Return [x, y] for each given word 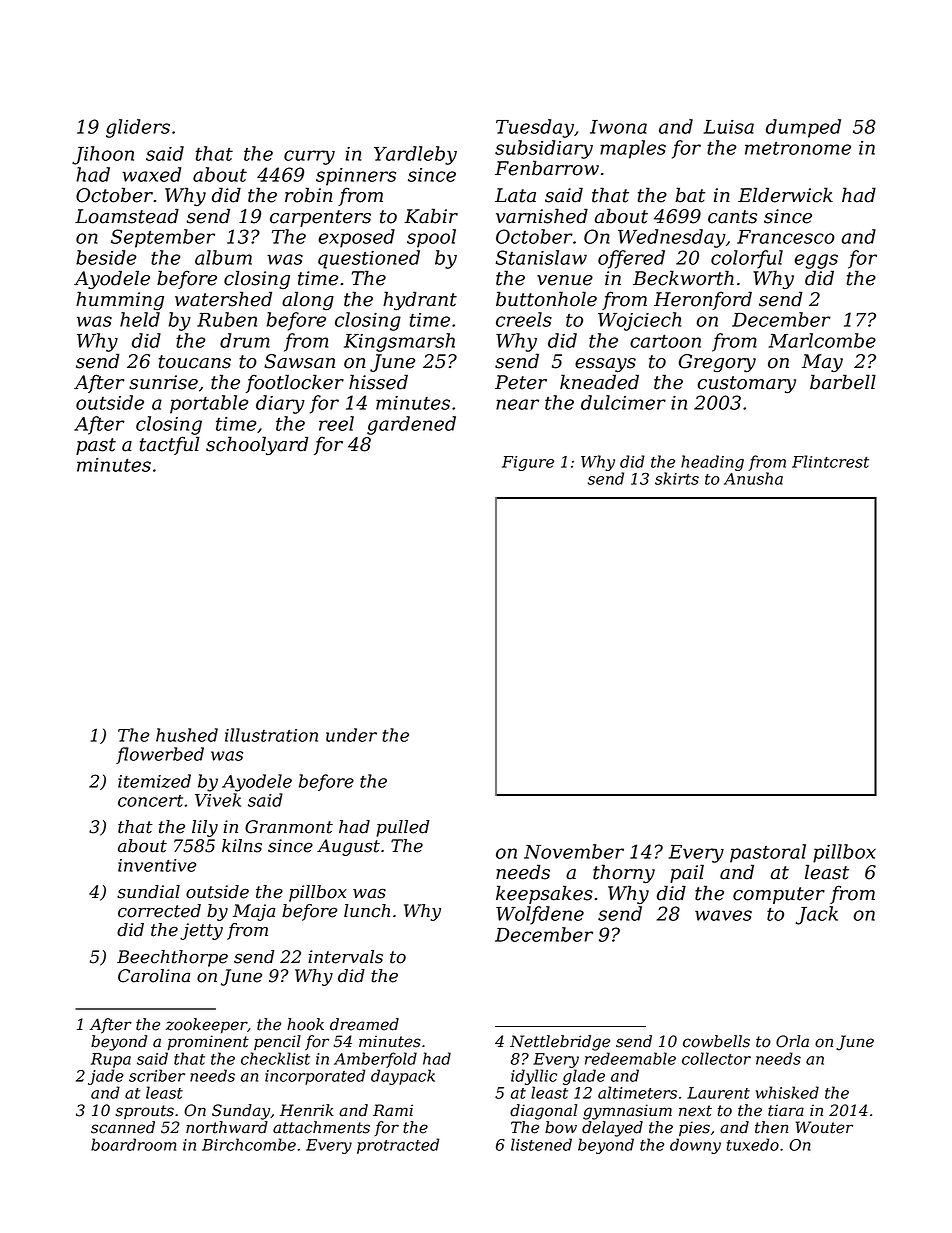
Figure [528, 463]
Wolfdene [540, 915]
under [351, 735]
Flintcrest [830, 461]
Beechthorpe [172, 958]
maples [633, 149]
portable [209, 404]
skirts [677, 478]
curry [309, 157]
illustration [271, 735]
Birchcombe [249, 1144]
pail [687, 873]
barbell [843, 382]
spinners [356, 177]
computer [779, 895]
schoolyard [257, 445]
